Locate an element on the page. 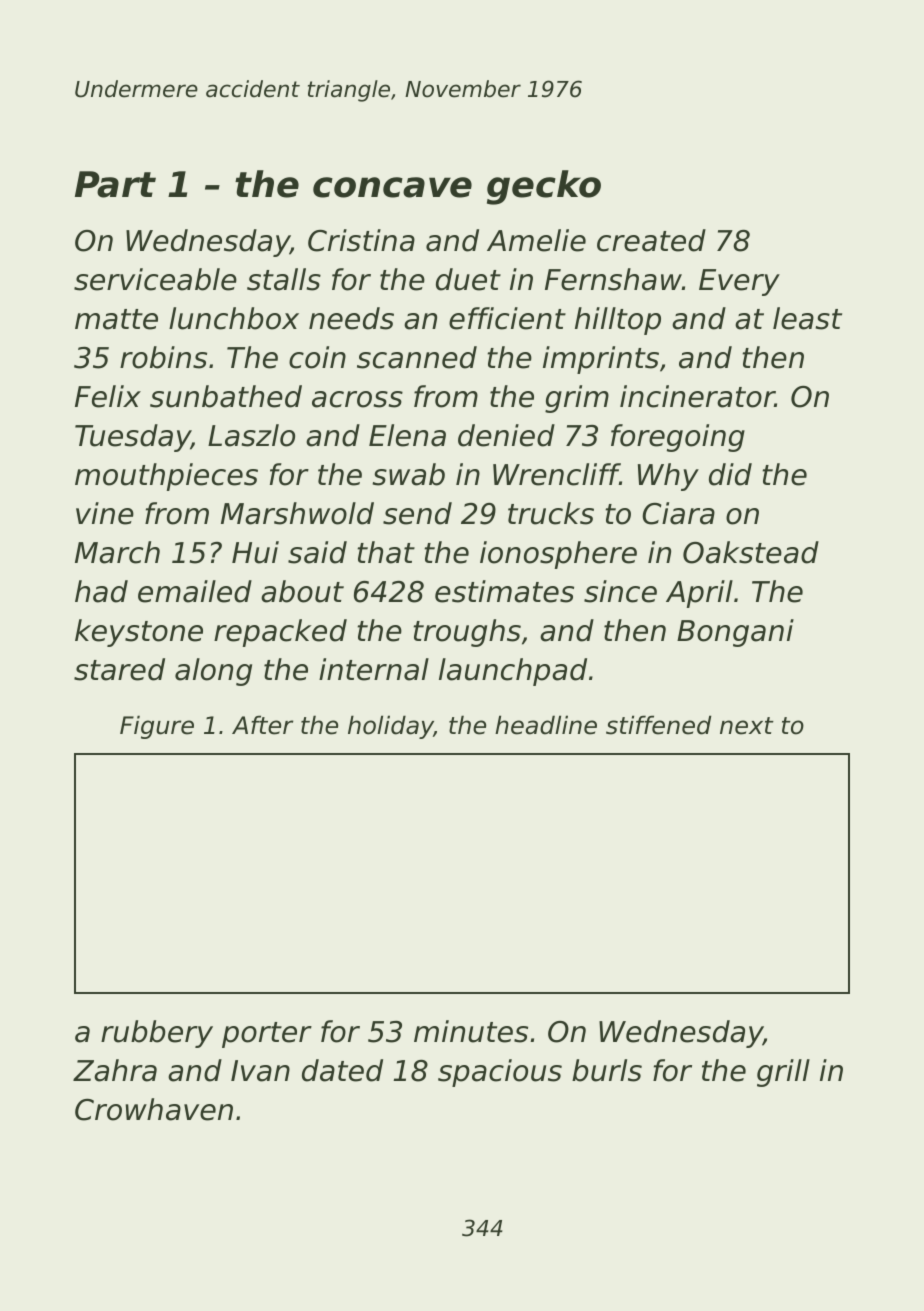  incinerator is located at coordinates (697, 396).
